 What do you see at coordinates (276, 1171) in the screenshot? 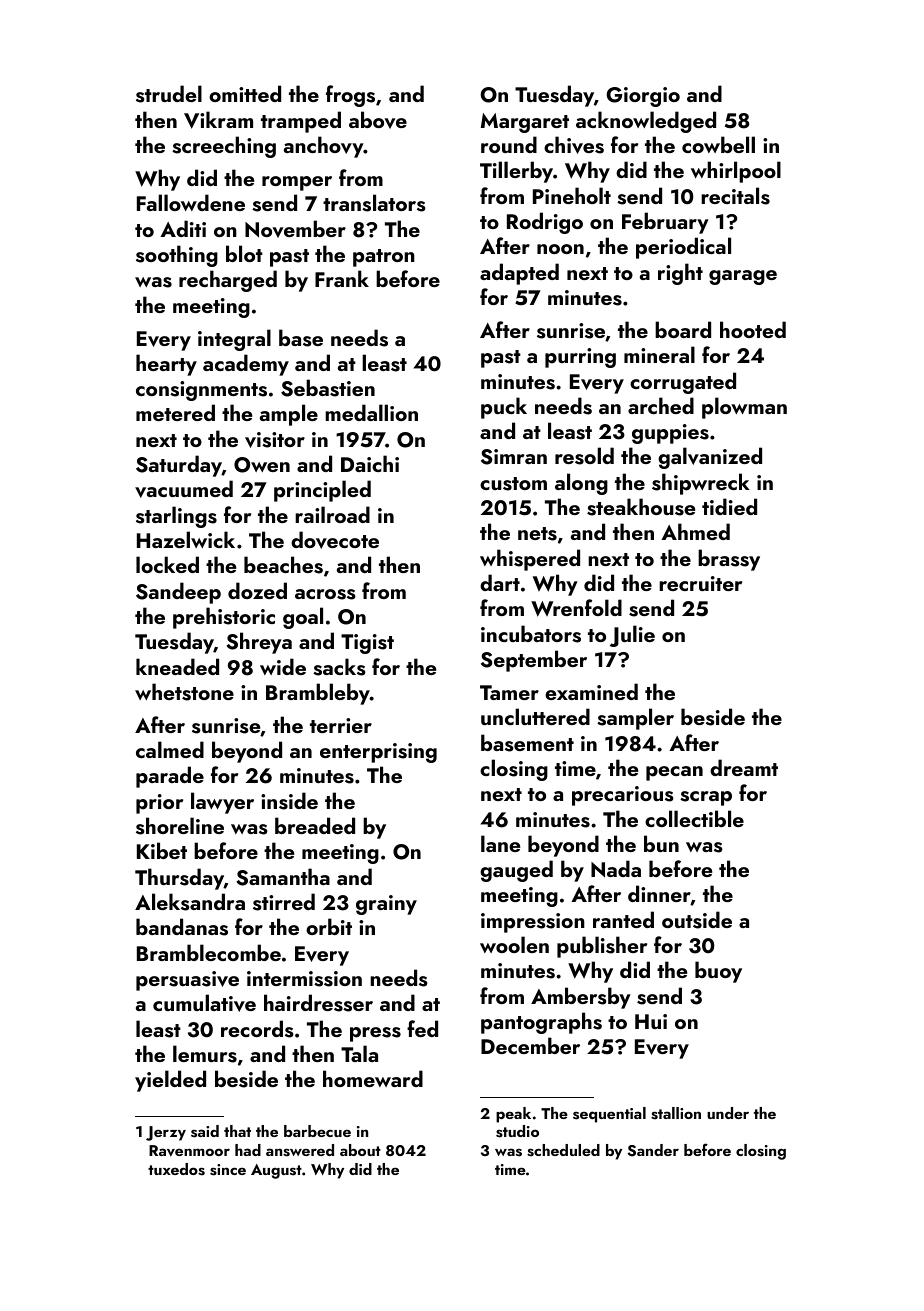
I see `August` at bounding box center [276, 1171].
